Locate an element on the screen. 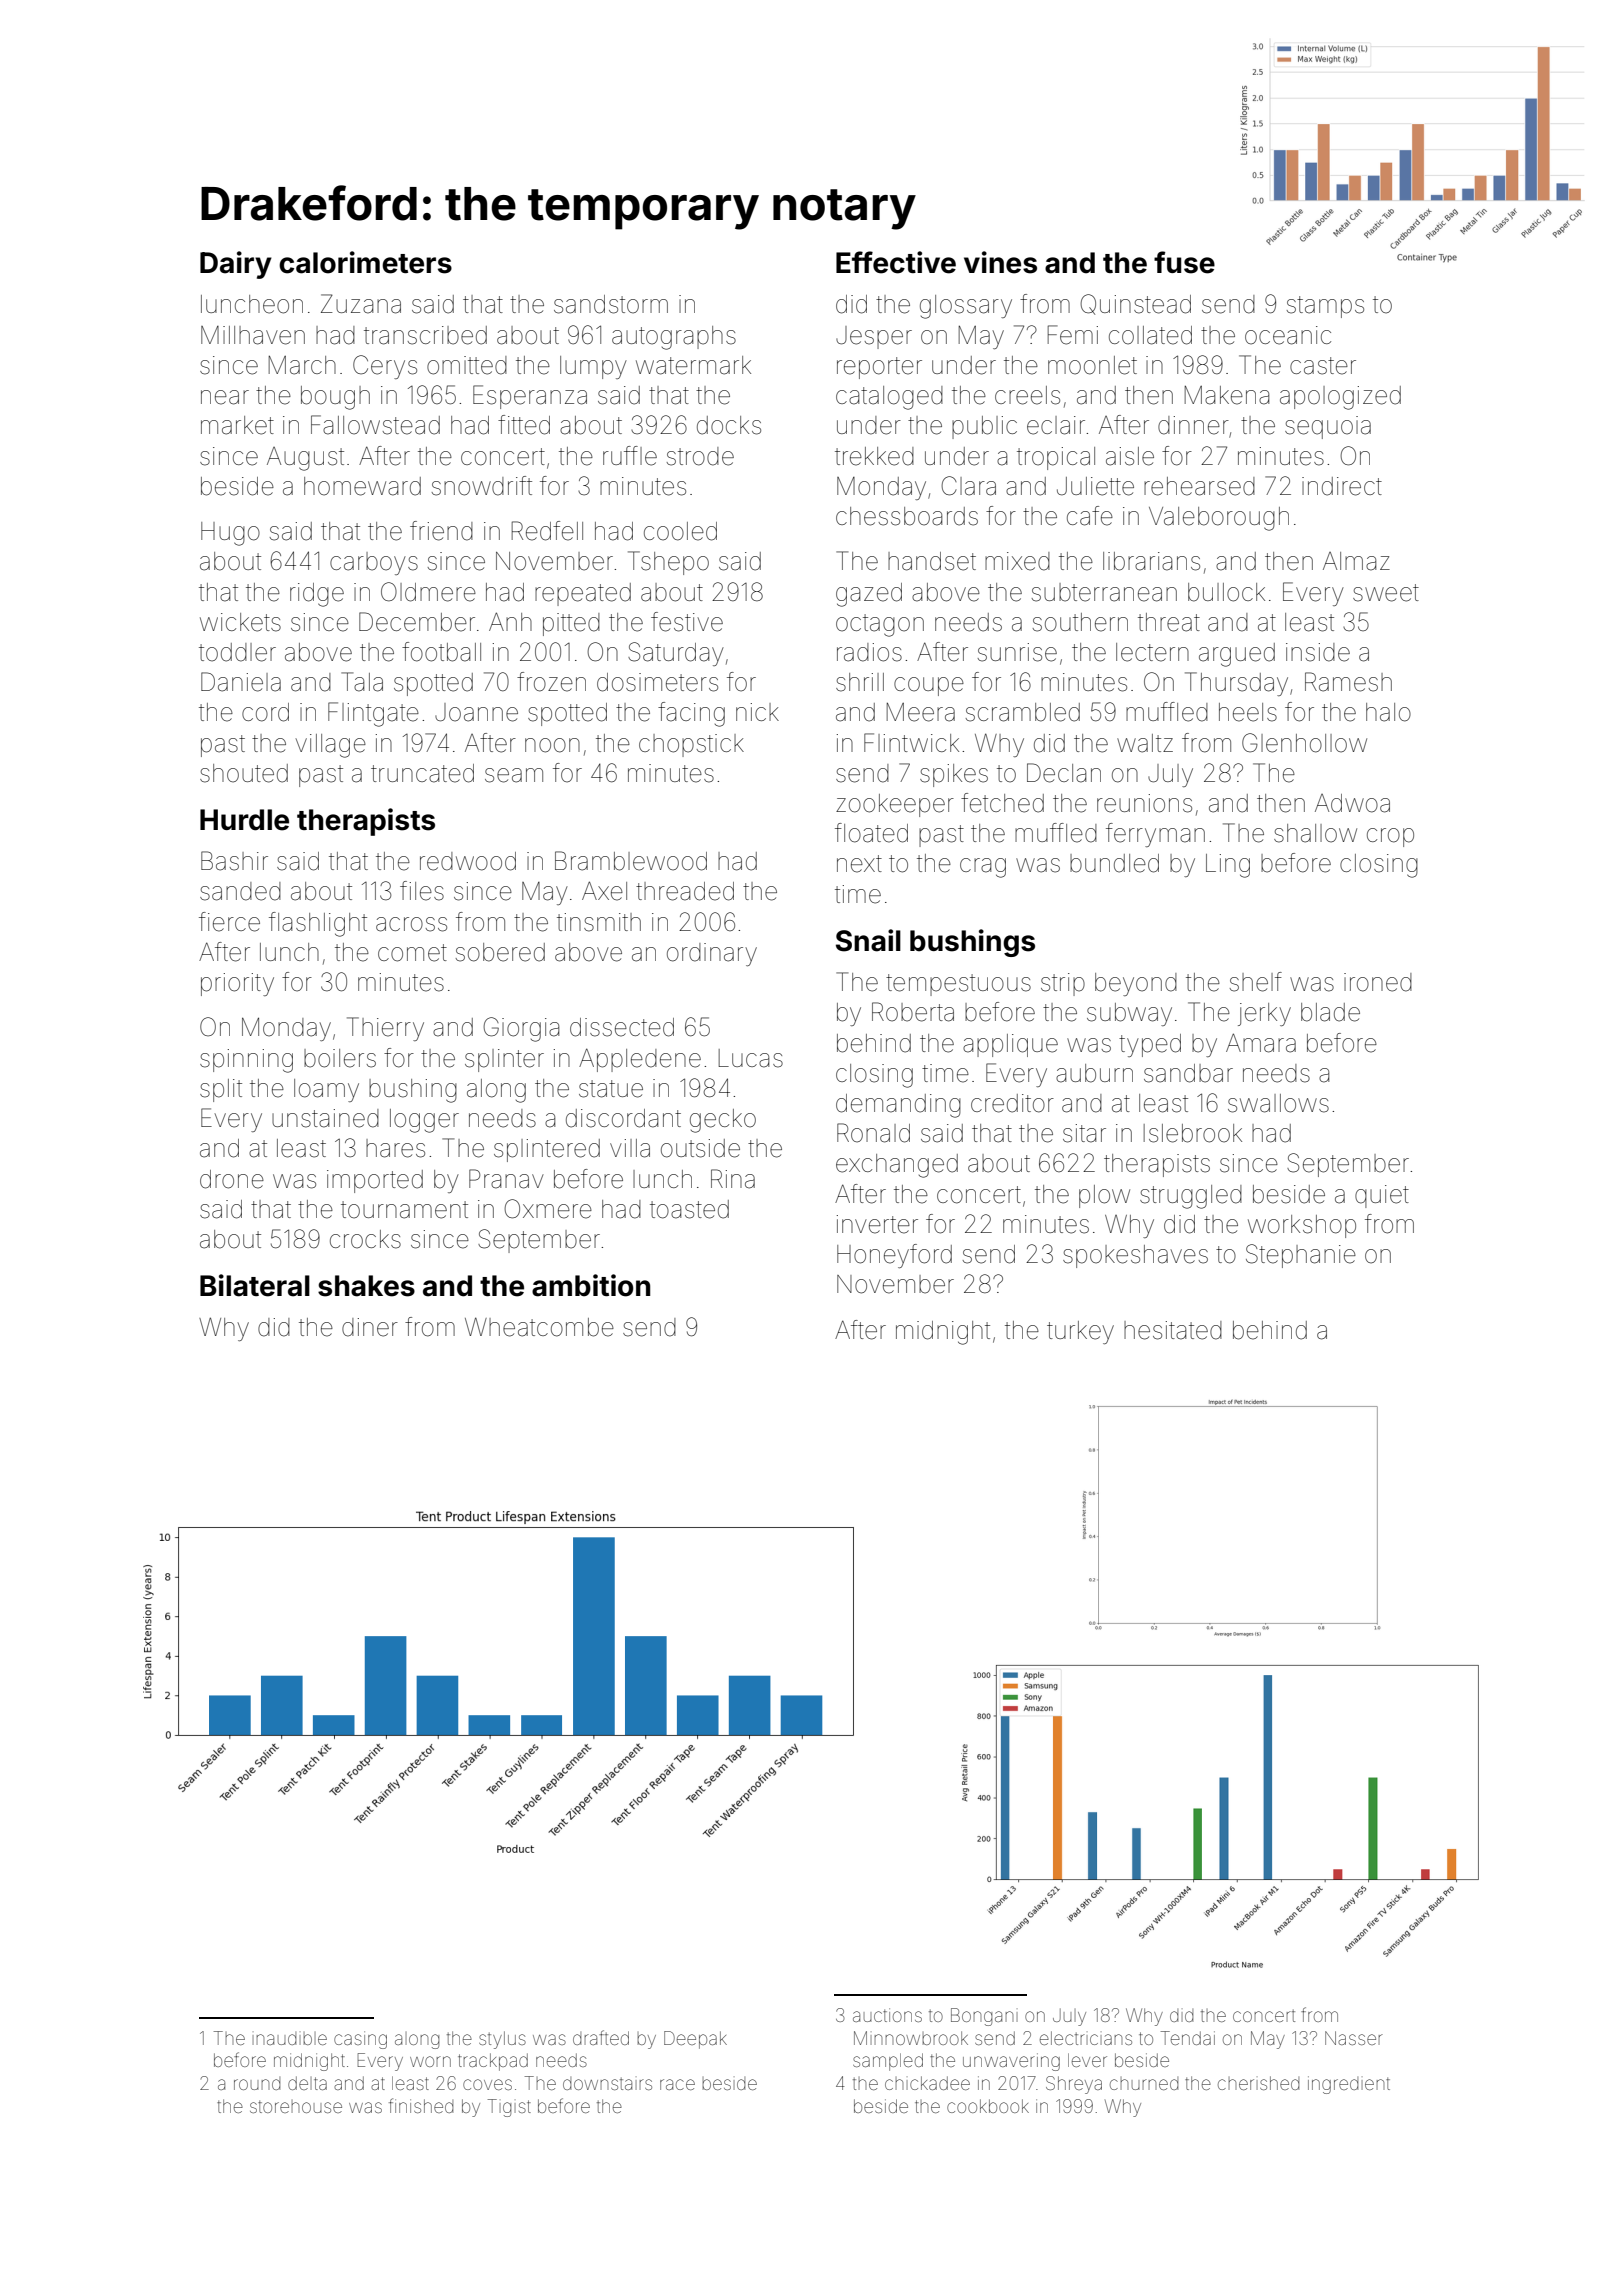 The image size is (1620, 2292). auctions is located at coordinates (887, 2015).
